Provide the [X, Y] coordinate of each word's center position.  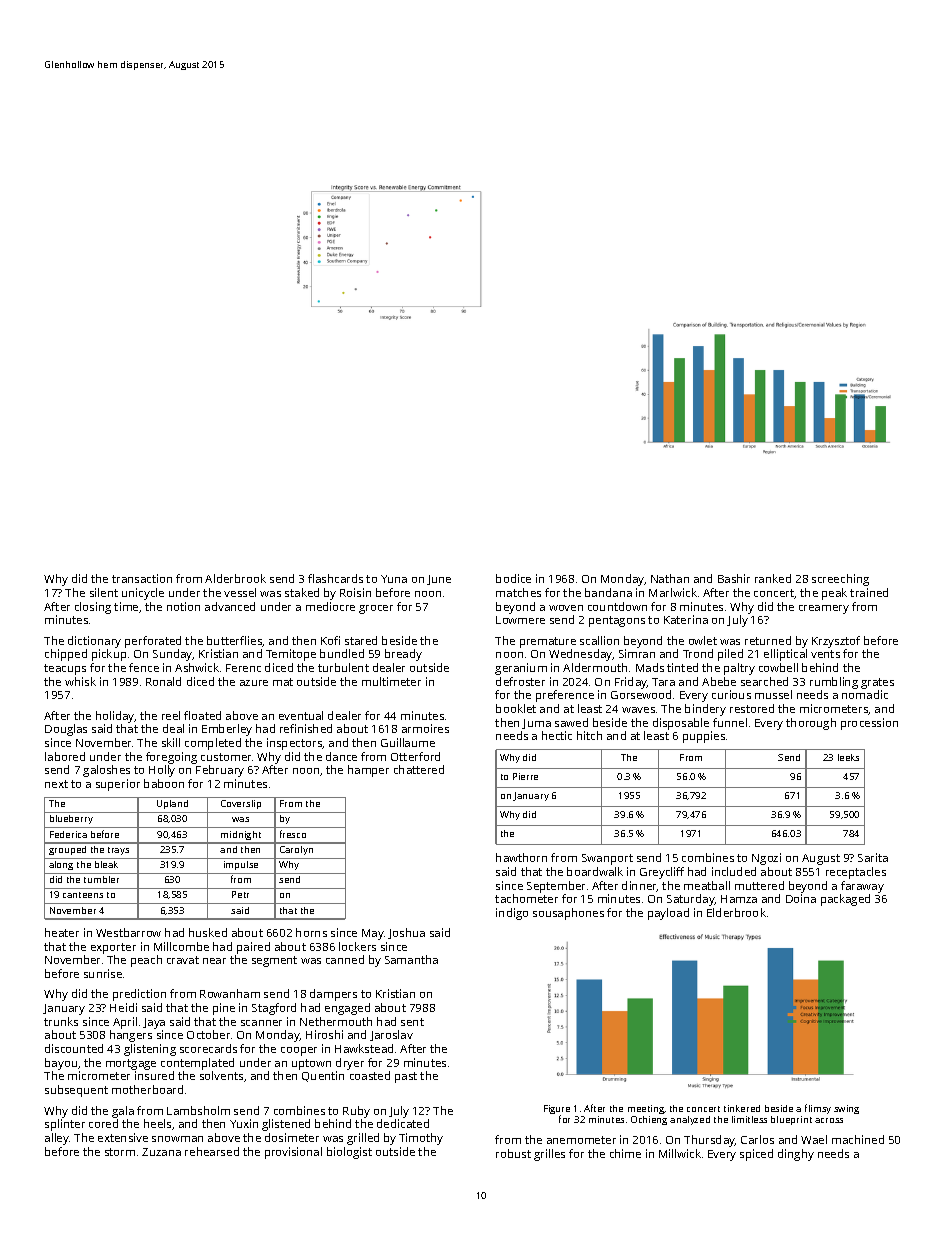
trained [869, 592]
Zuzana [161, 1152]
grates [877, 683]
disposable [681, 724]
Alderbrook [235, 578]
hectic [557, 735]
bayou [61, 1064]
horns [311, 932]
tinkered [742, 1108]
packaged [845, 900]
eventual [301, 715]
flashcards [335, 578]
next [56, 784]
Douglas [66, 730]
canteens [83, 895]
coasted [370, 1075]
